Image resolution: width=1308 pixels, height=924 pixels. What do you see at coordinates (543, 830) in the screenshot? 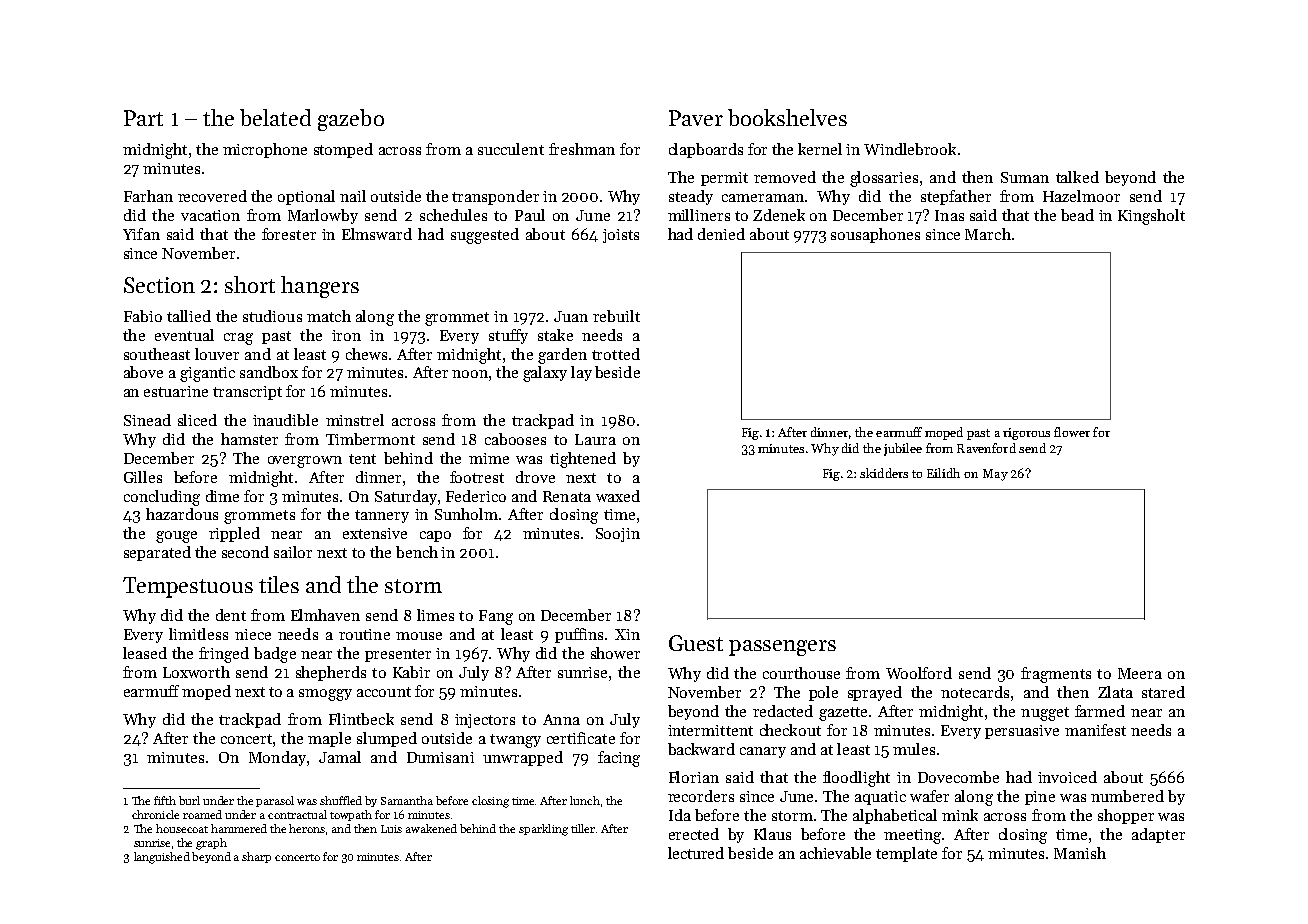
I see `sparkling` at bounding box center [543, 830].
